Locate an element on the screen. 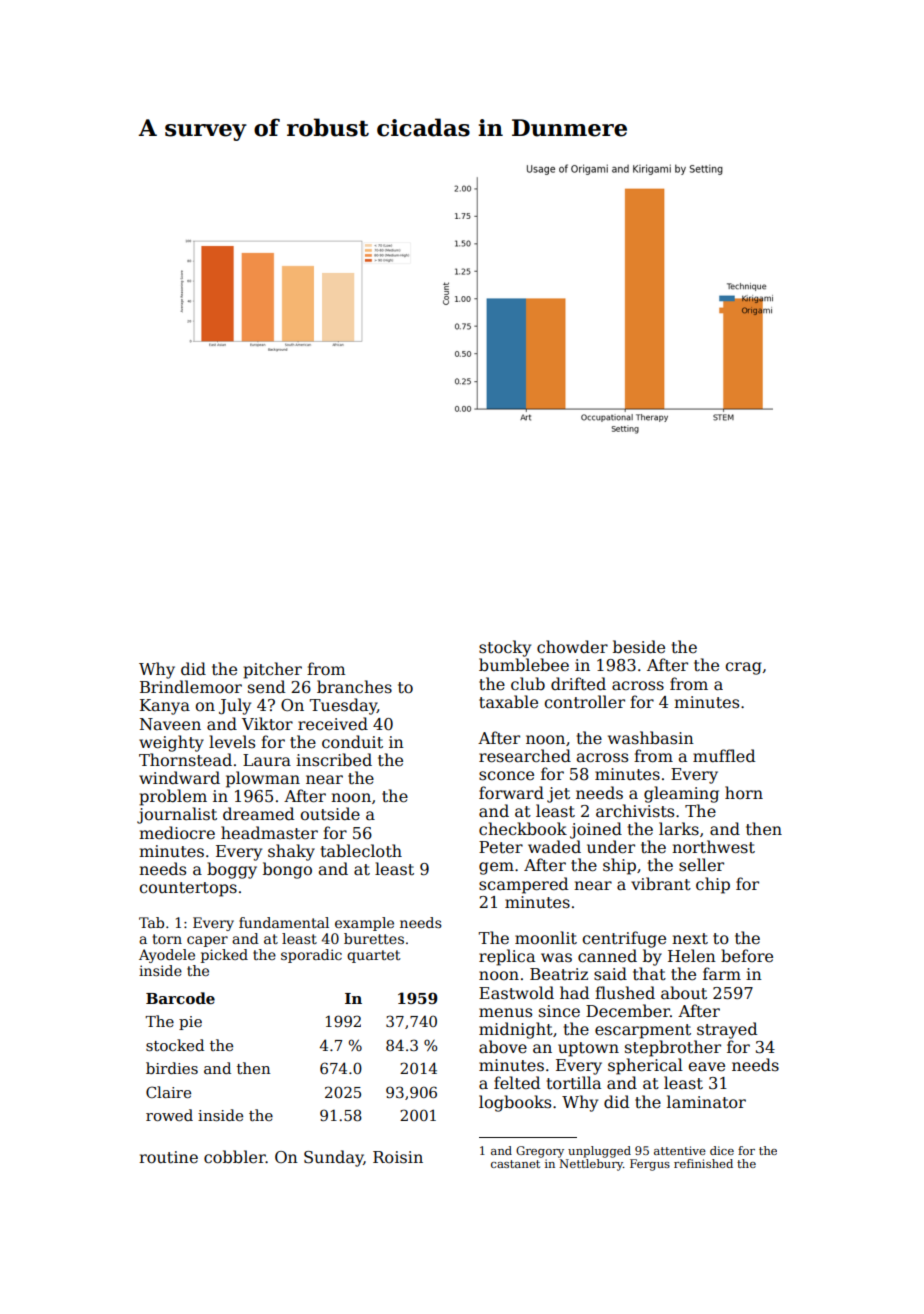 Image resolution: width=924 pixels, height=1314 pixels. menus is located at coordinates (505, 1012).
